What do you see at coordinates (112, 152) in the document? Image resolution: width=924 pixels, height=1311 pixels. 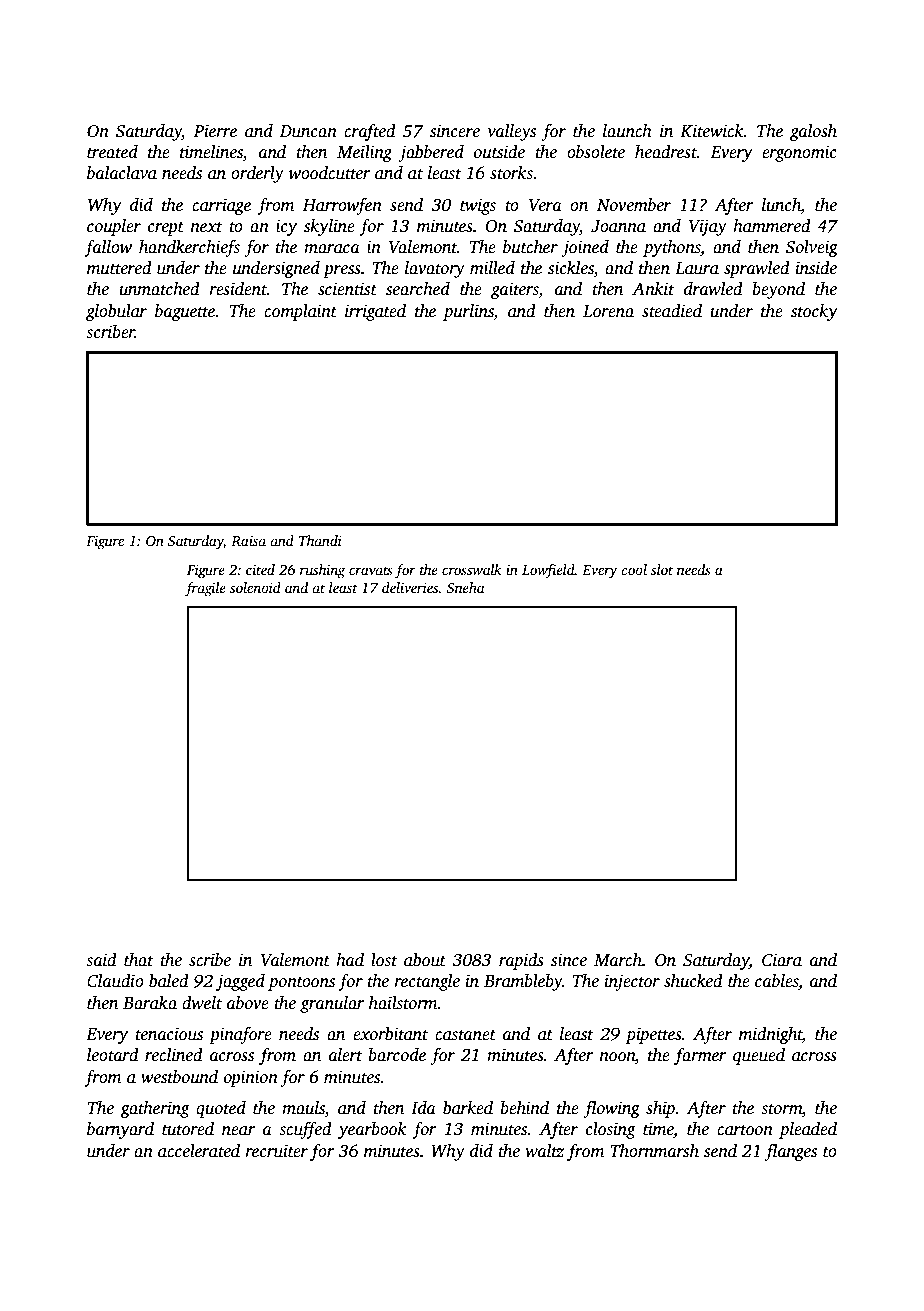 I see `treated` at bounding box center [112, 152].
